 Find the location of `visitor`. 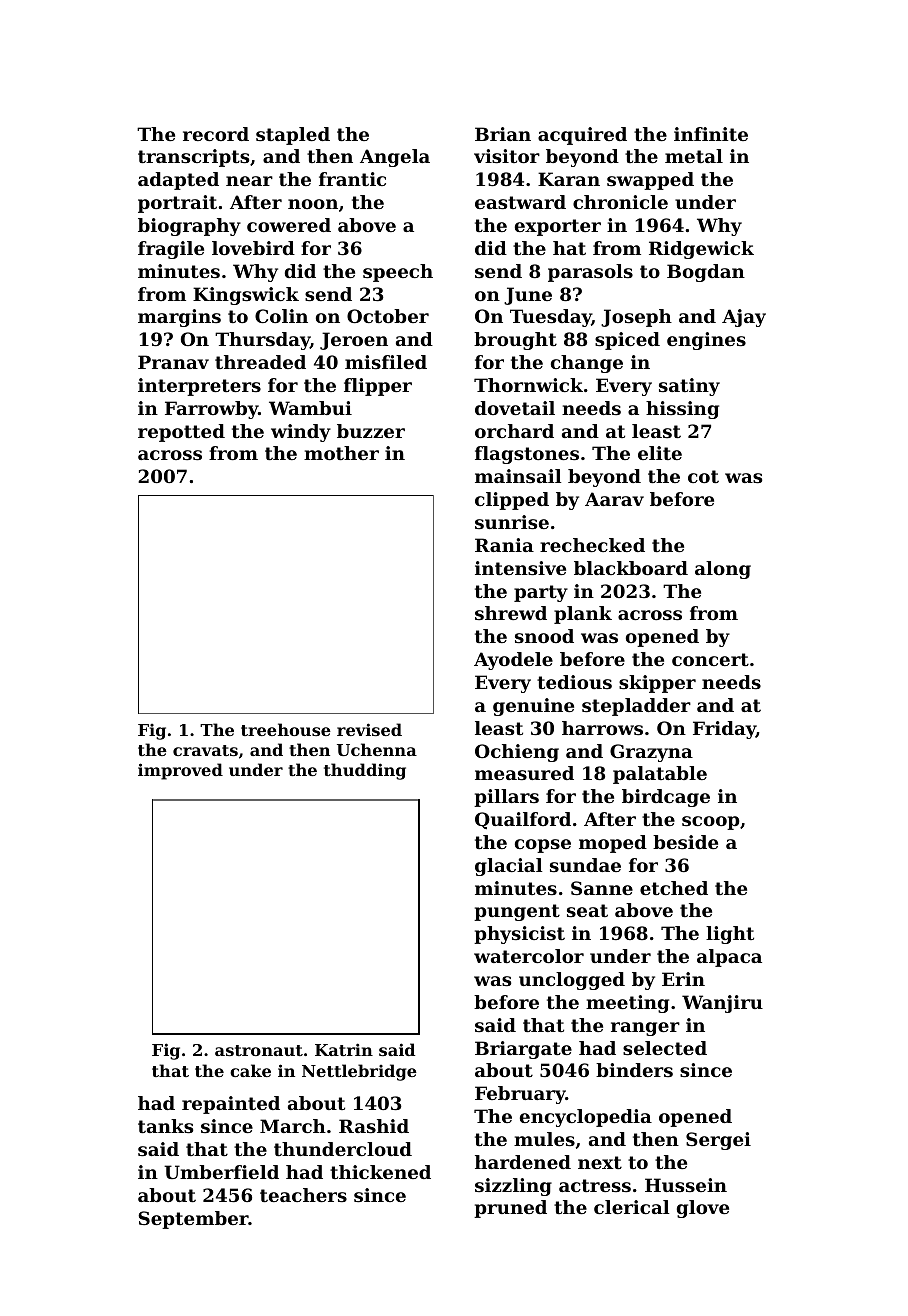

visitor is located at coordinates (507, 156).
